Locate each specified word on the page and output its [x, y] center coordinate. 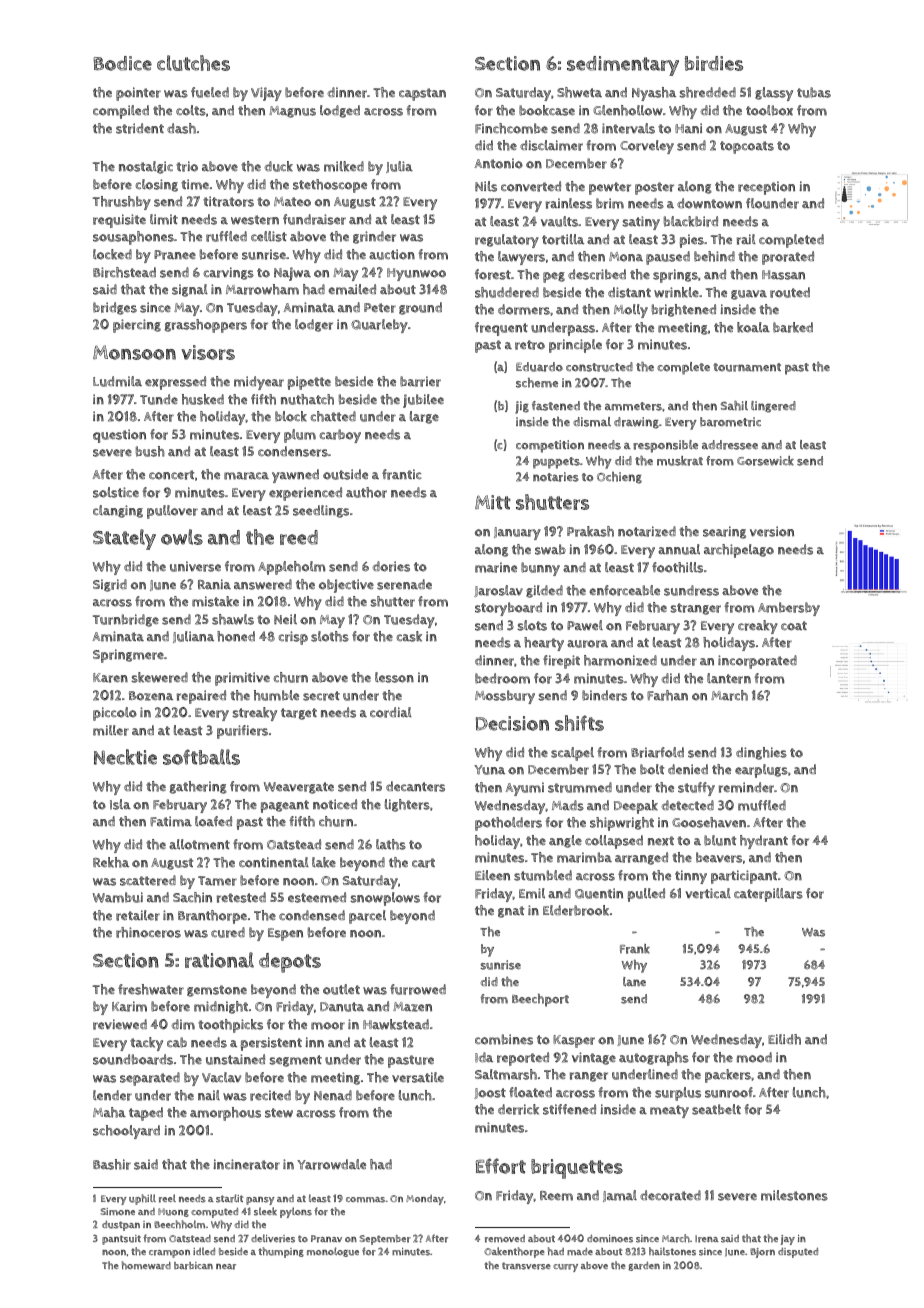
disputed [798, 1252]
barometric [730, 422]
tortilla [563, 239]
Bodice [123, 63]
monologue [333, 1252]
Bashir [112, 1164]
